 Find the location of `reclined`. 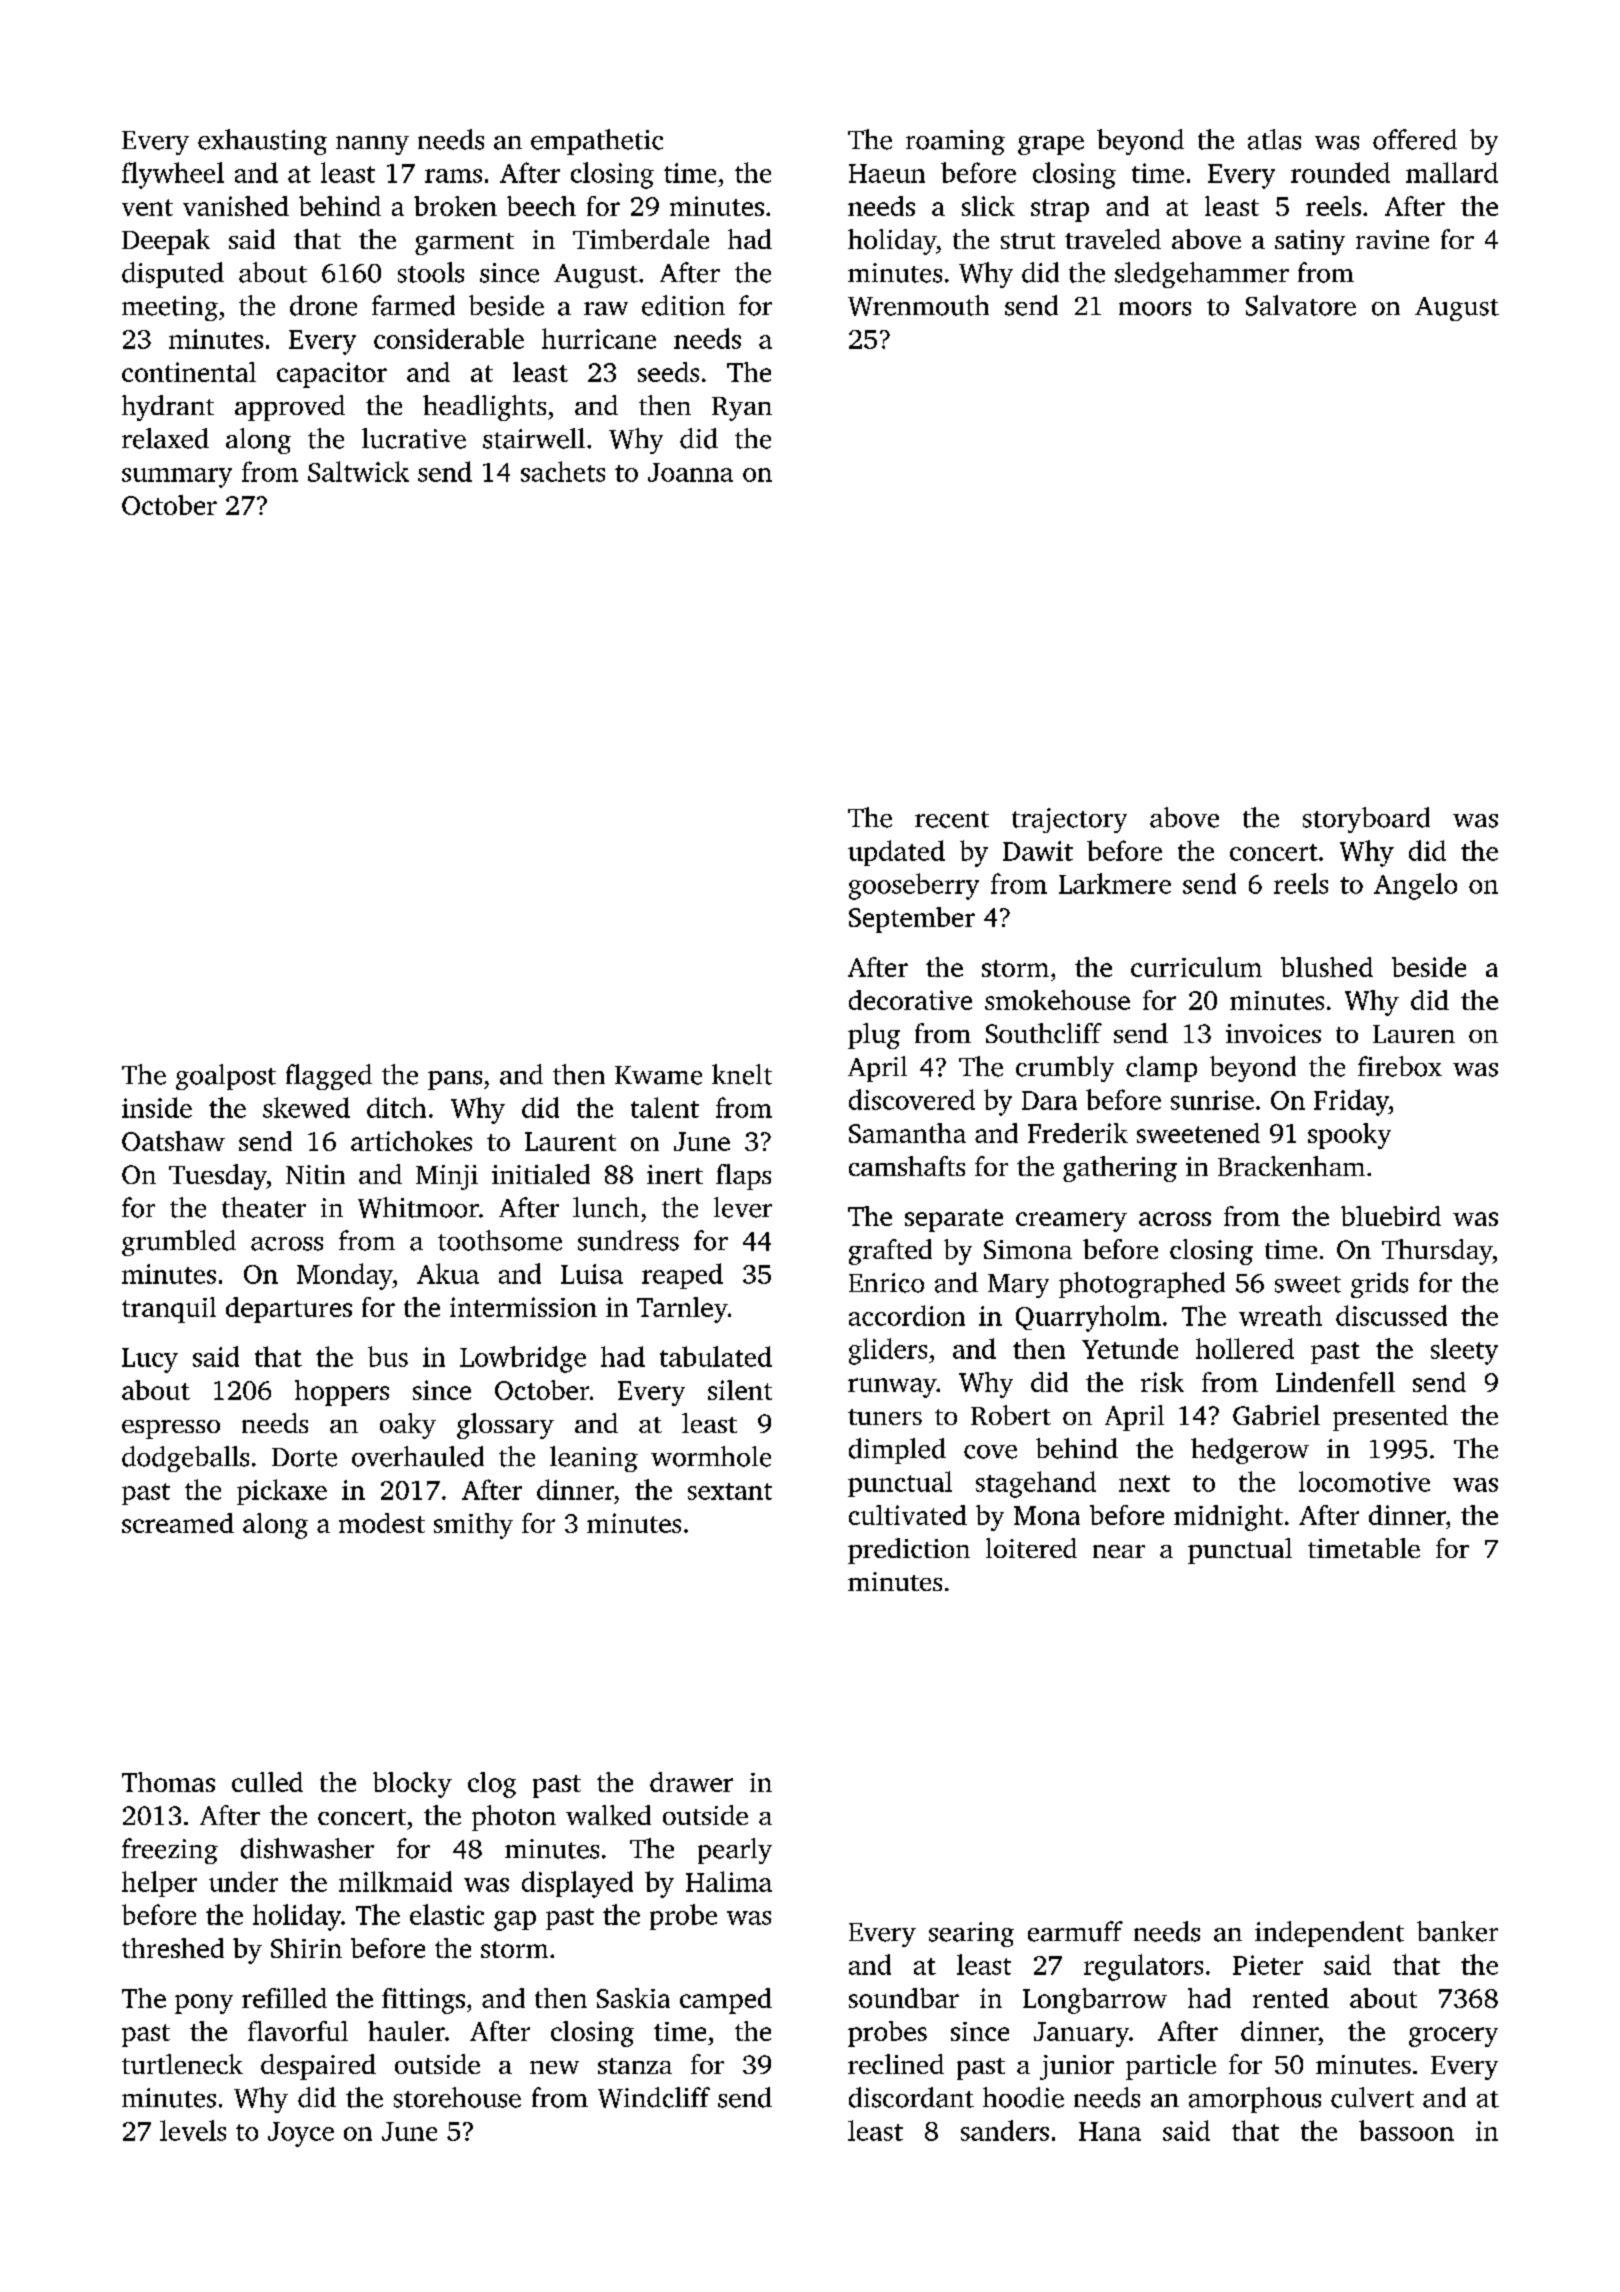

reclined is located at coordinates (896, 2064).
